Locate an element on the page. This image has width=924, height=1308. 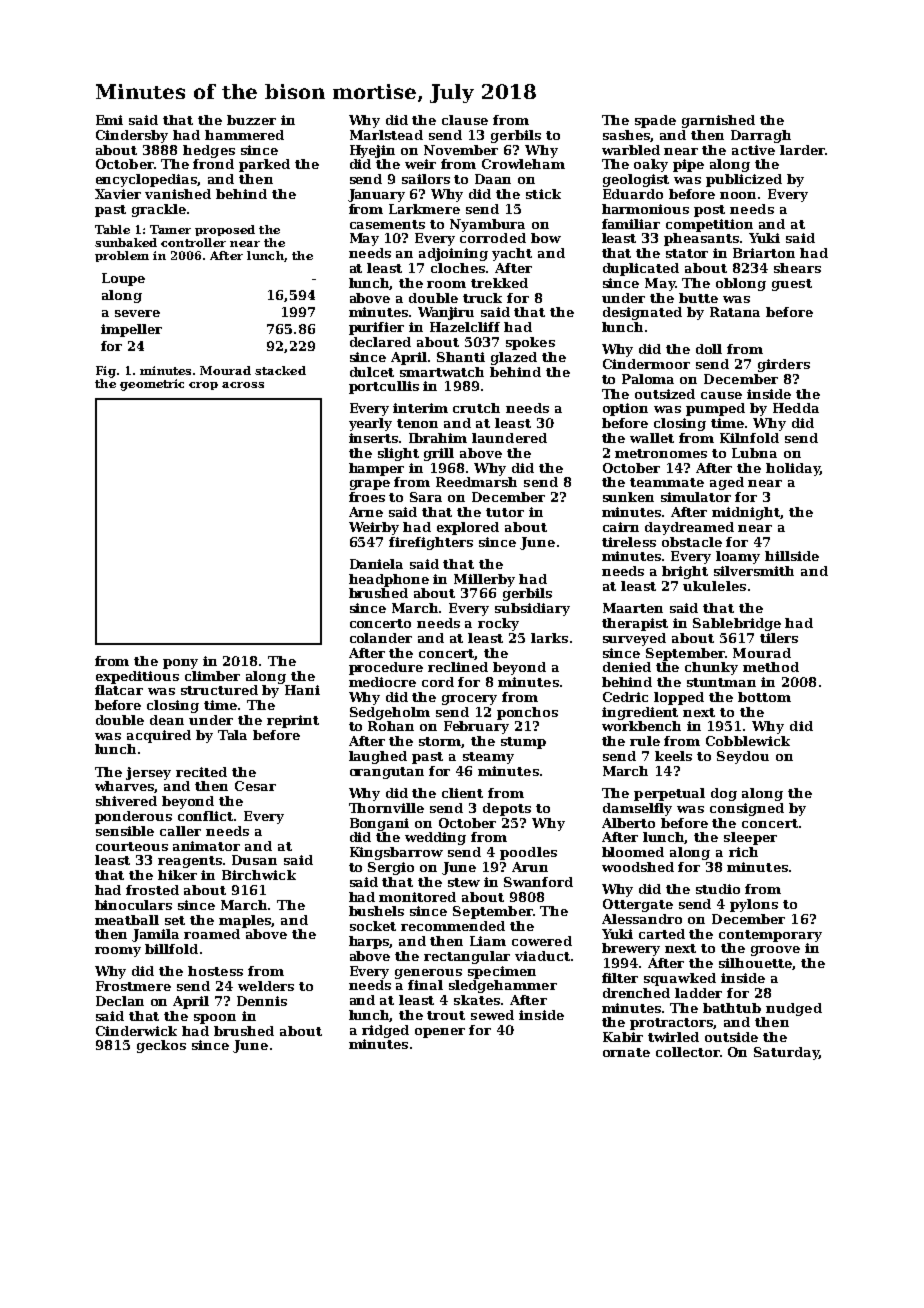
Briarton is located at coordinates (764, 253).
